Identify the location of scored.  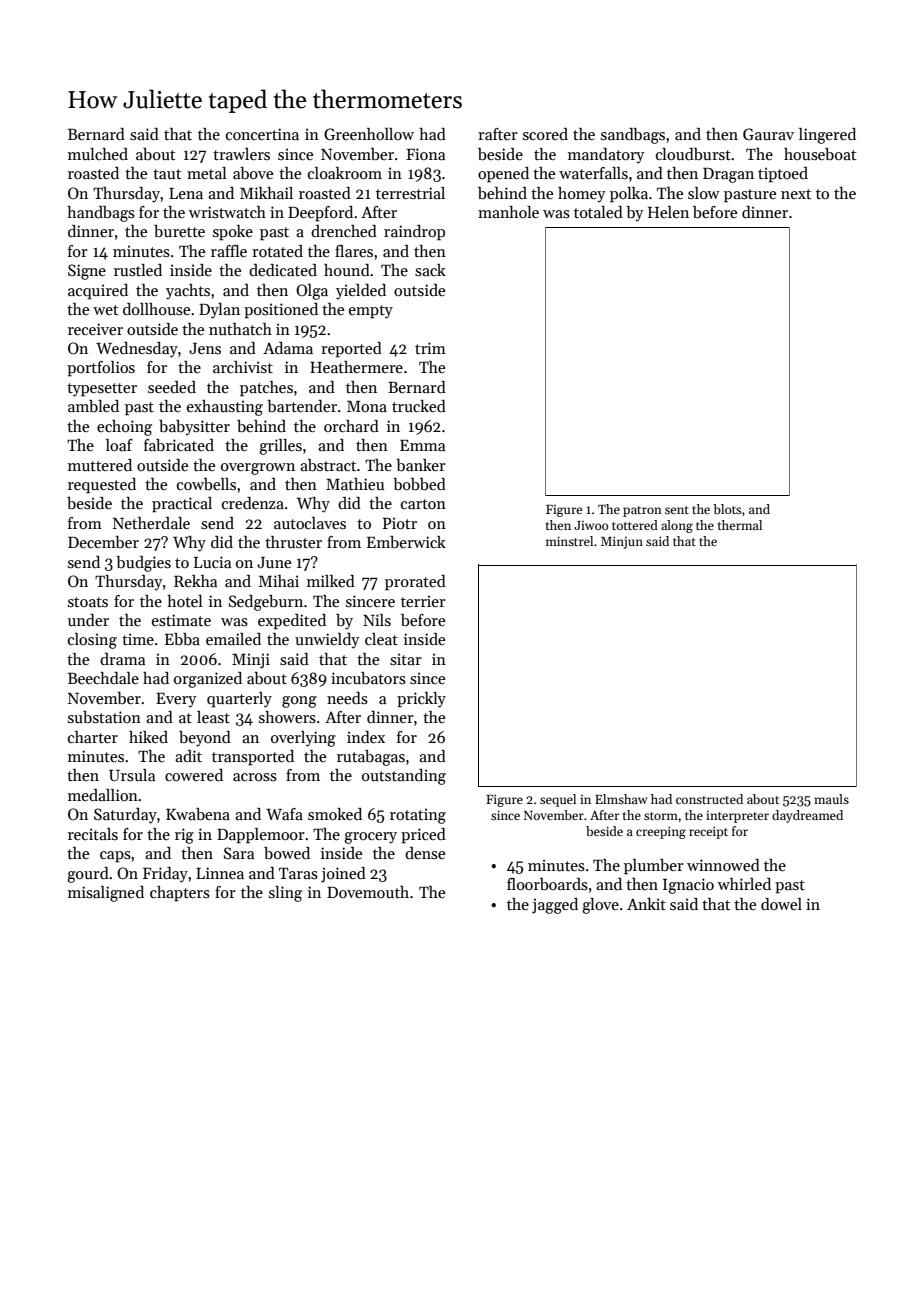
(545, 134).
